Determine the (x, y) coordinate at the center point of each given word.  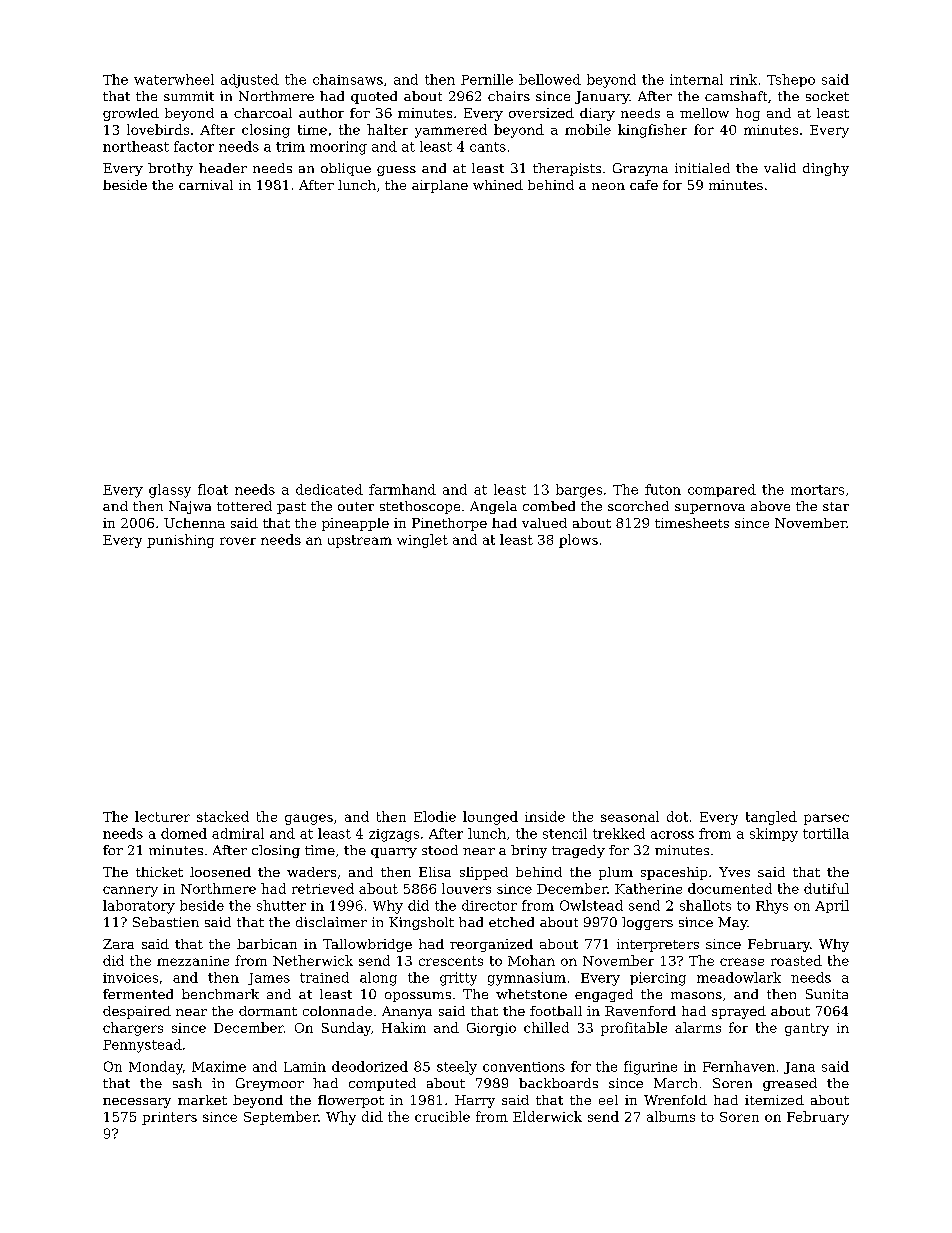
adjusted (250, 81)
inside (545, 816)
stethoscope (420, 507)
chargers (133, 1029)
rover (238, 541)
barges (579, 491)
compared (722, 490)
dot (677, 816)
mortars (817, 490)
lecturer (162, 816)
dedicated (329, 489)
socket (827, 96)
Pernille (487, 79)
